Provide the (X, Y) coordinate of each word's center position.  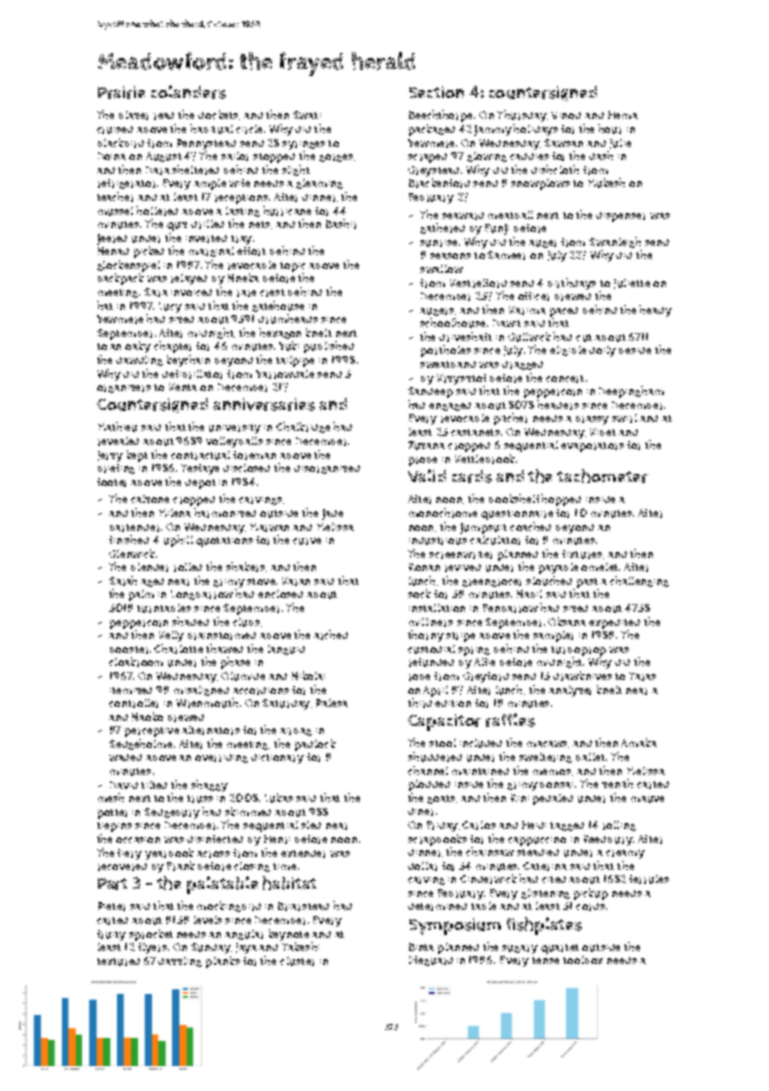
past (587, 583)
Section (436, 92)
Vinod (566, 115)
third (420, 703)
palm (141, 595)
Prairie (121, 92)
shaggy (209, 786)
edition (453, 703)
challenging (639, 581)
